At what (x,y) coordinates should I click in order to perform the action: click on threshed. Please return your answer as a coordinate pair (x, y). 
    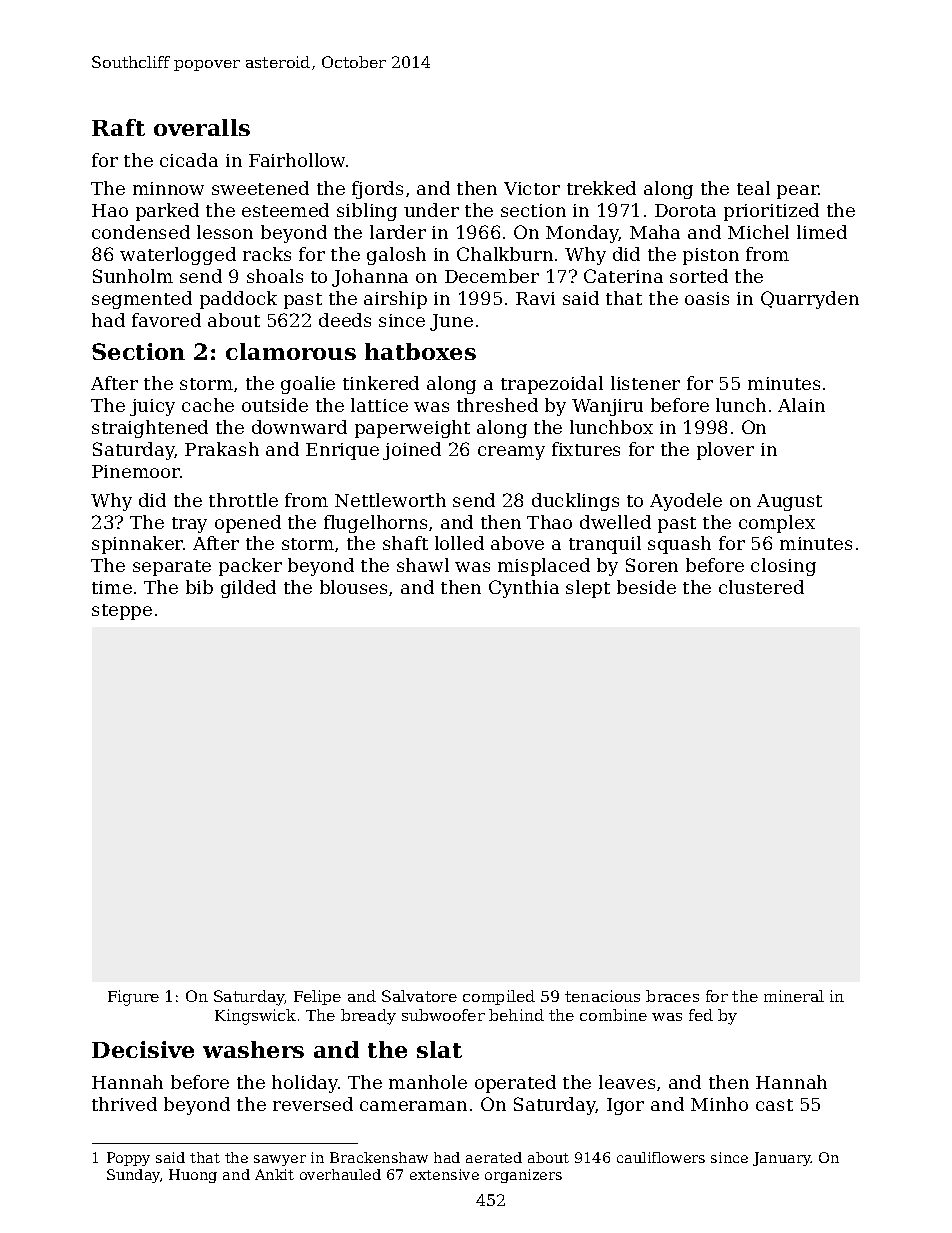
    Looking at the image, I should click on (497, 405).
